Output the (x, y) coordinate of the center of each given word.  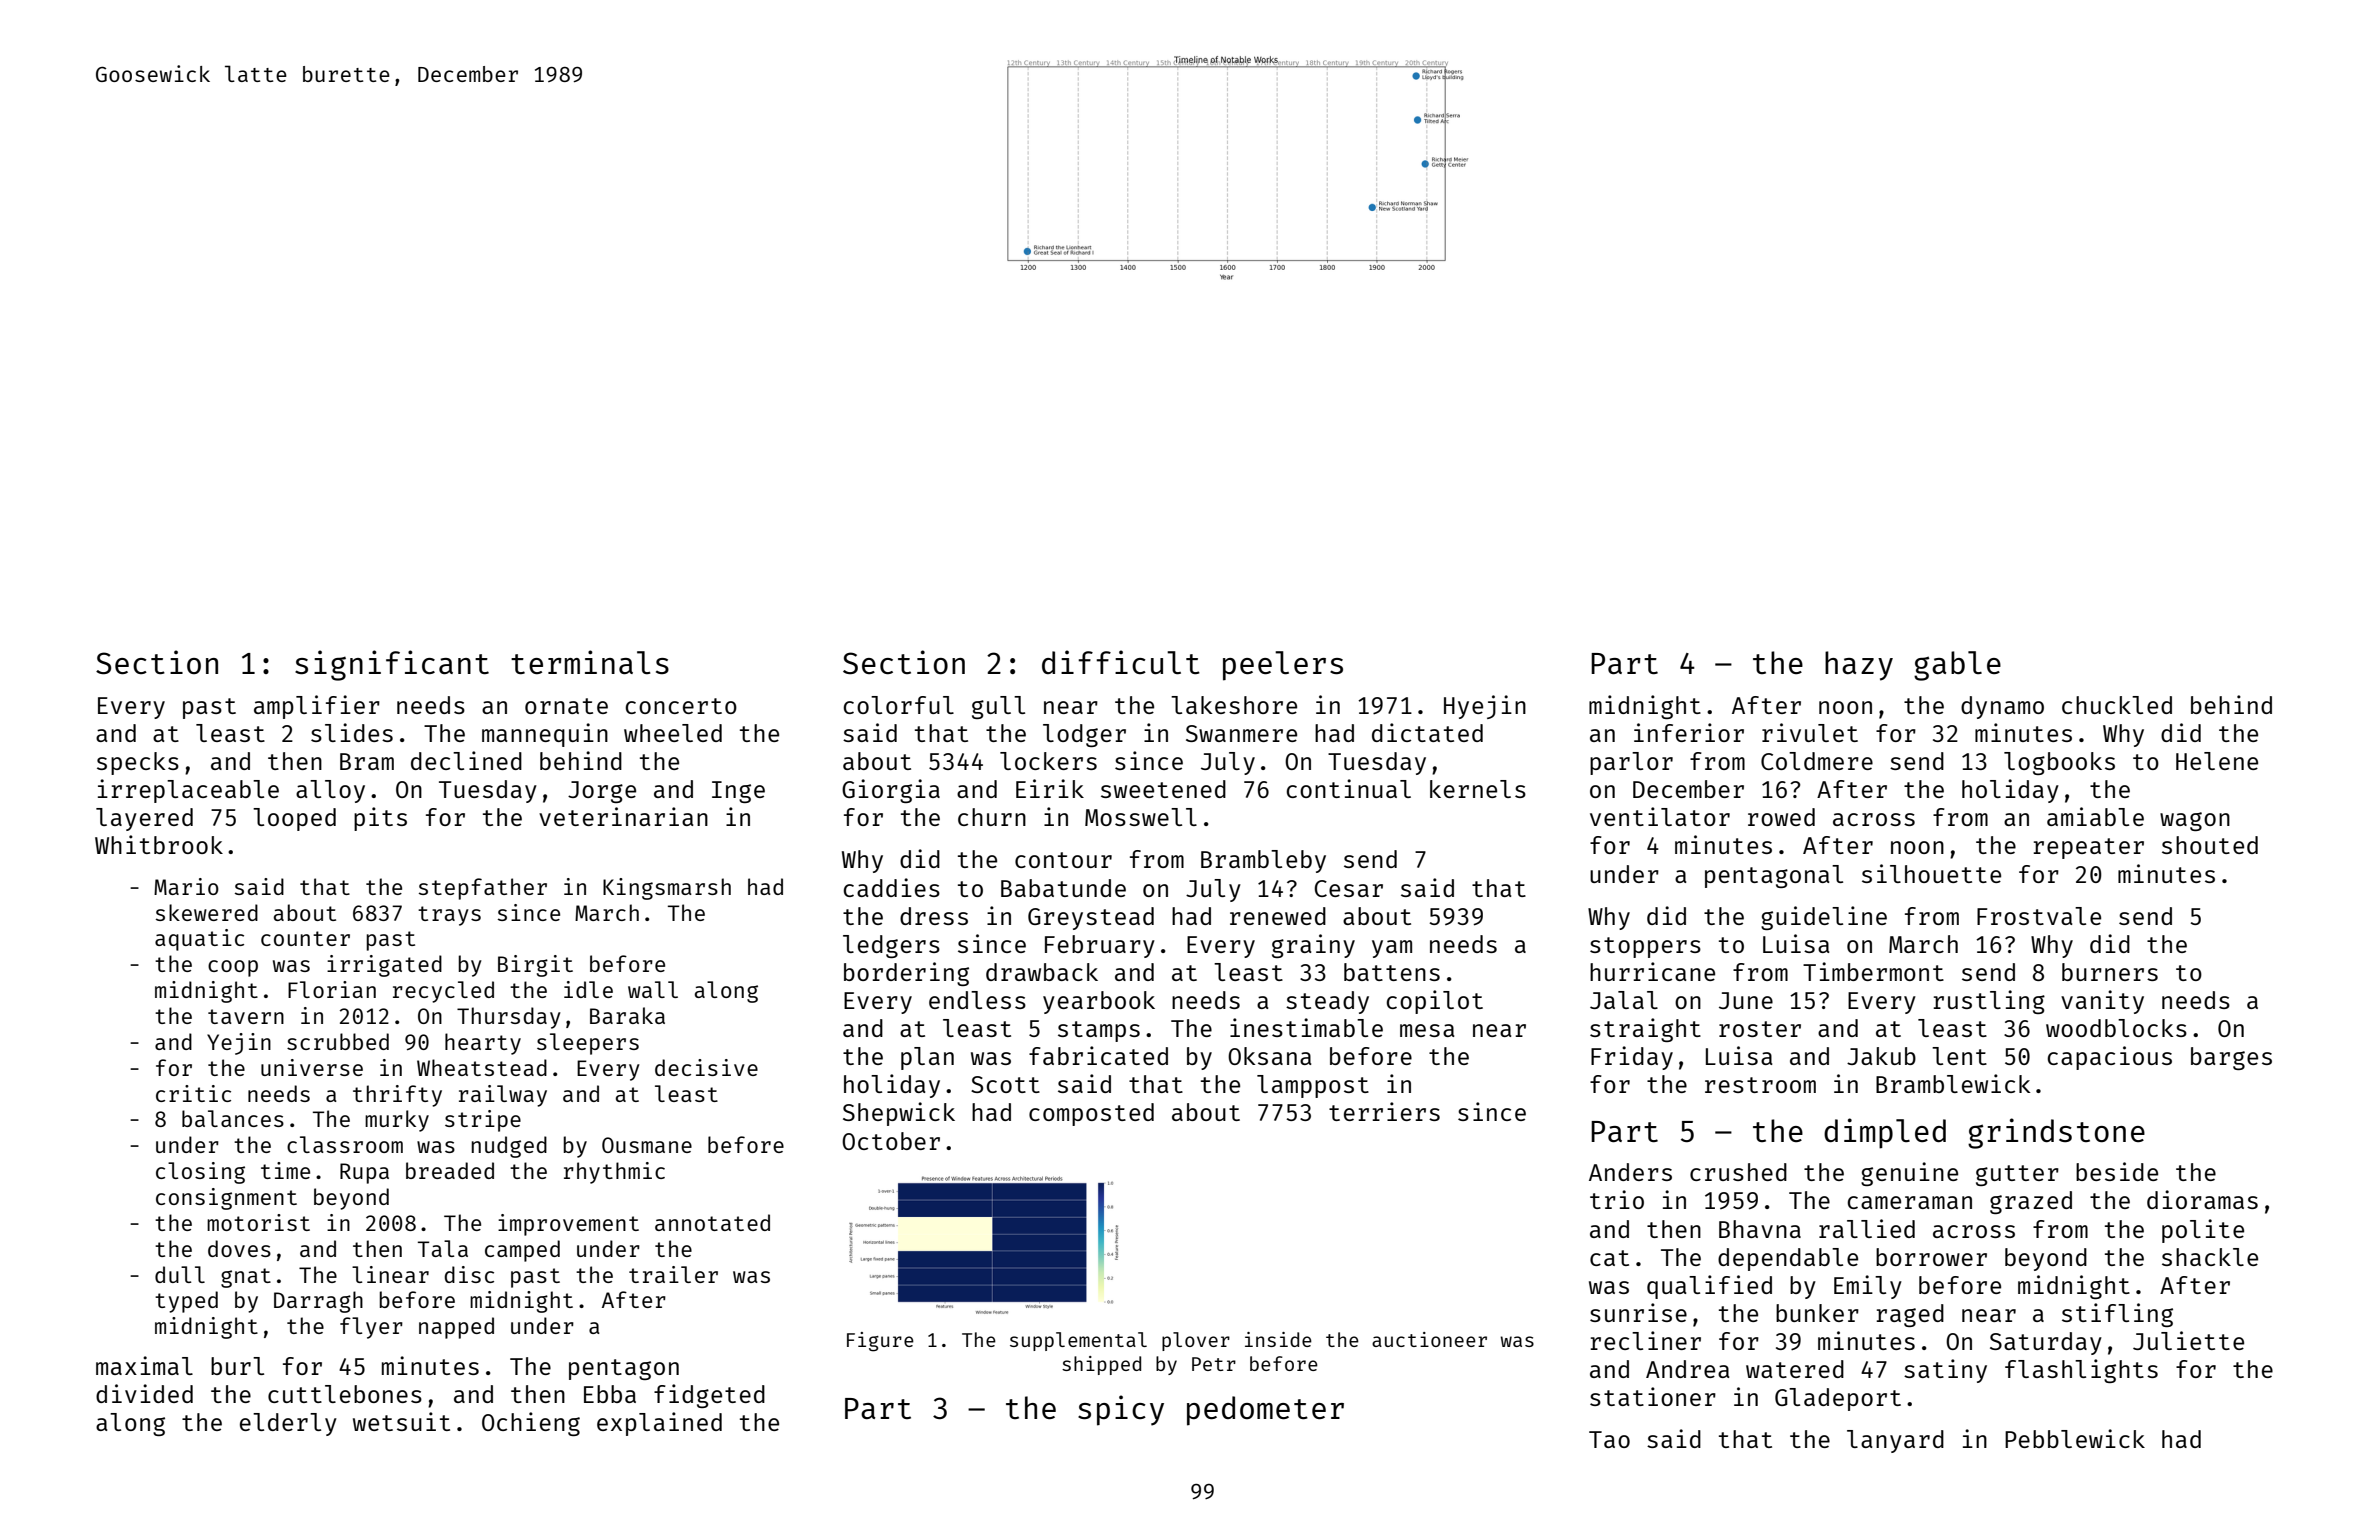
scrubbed (338, 1041)
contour (1063, 860)
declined (466, 760)
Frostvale (2039, 916)
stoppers (1645, 947)
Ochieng (531, 1424)
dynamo (2002, 707)
